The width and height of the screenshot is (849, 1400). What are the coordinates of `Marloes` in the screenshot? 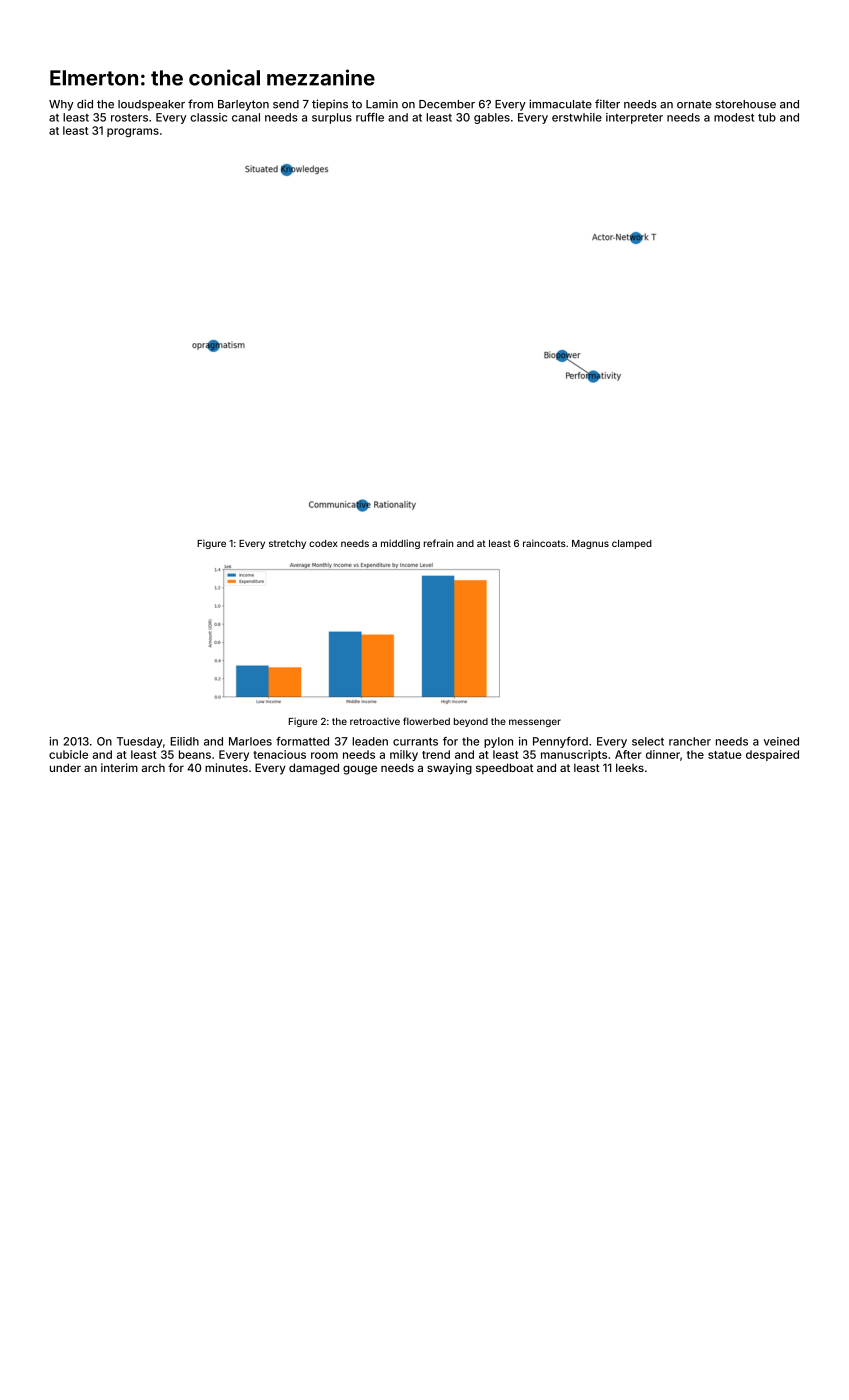 It's located at (250, 741).
